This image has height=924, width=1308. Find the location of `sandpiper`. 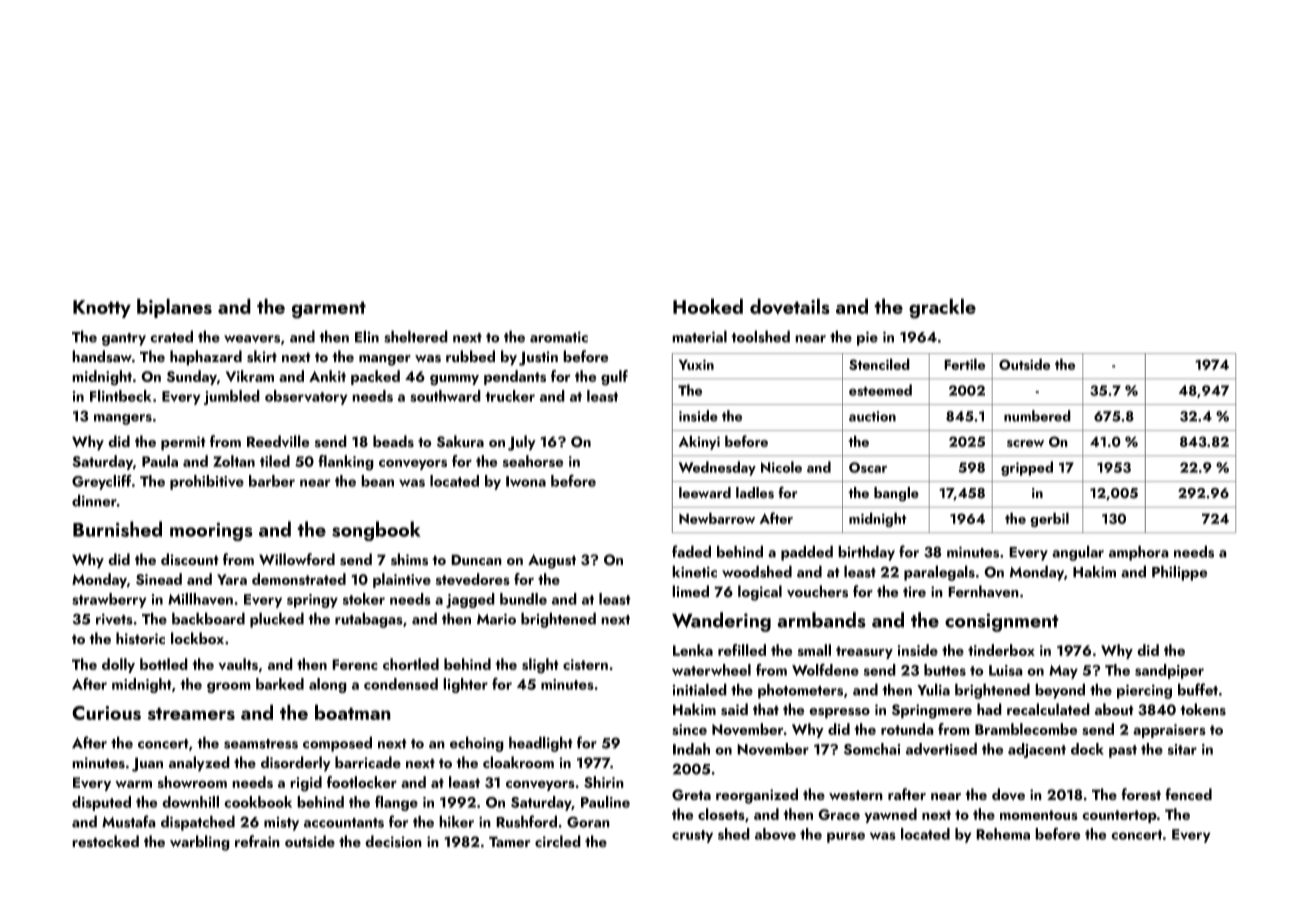

sandpiper is located at coordinates (1169, 671).
